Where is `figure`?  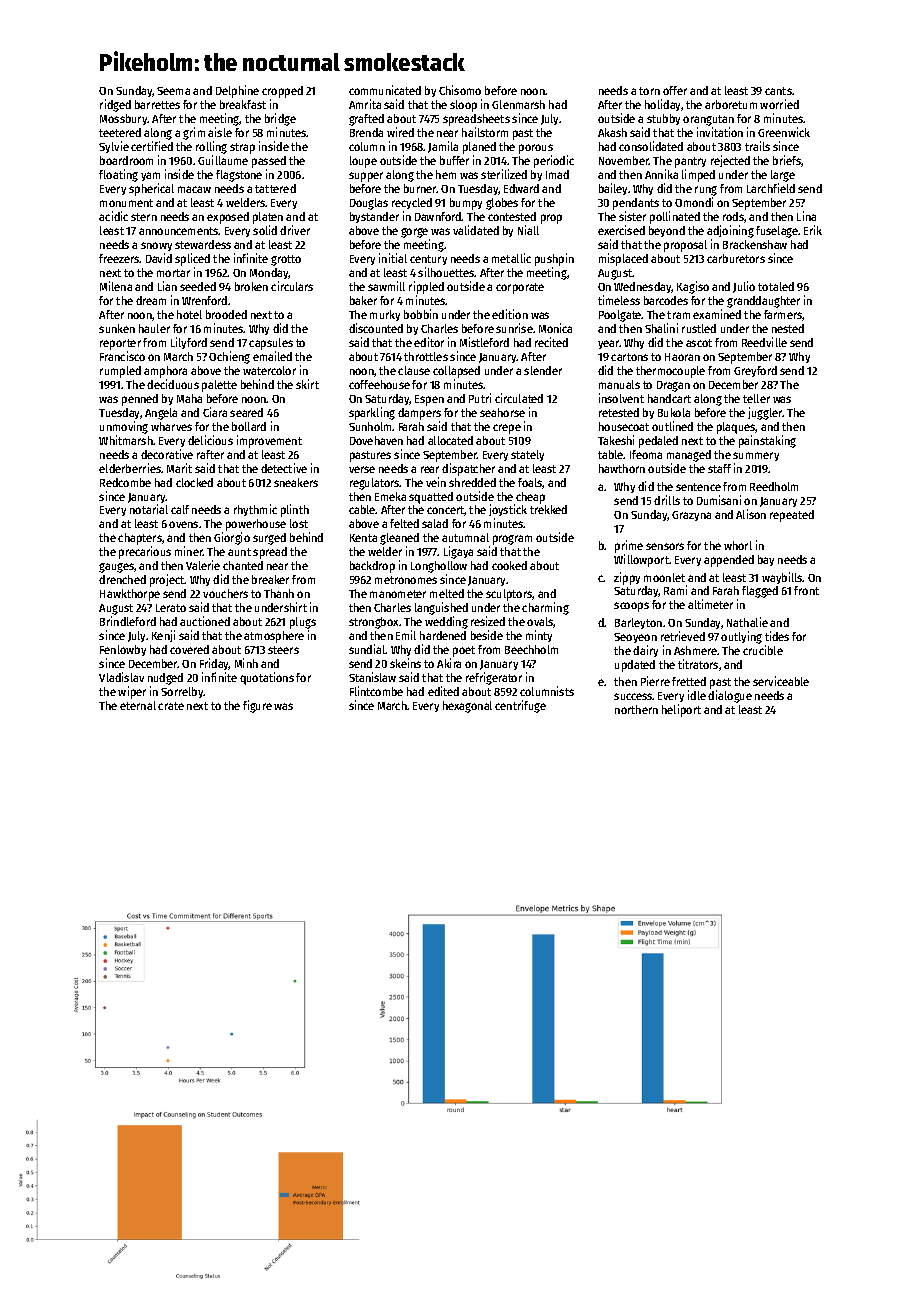 figure is located at coordinates (257, 706).
